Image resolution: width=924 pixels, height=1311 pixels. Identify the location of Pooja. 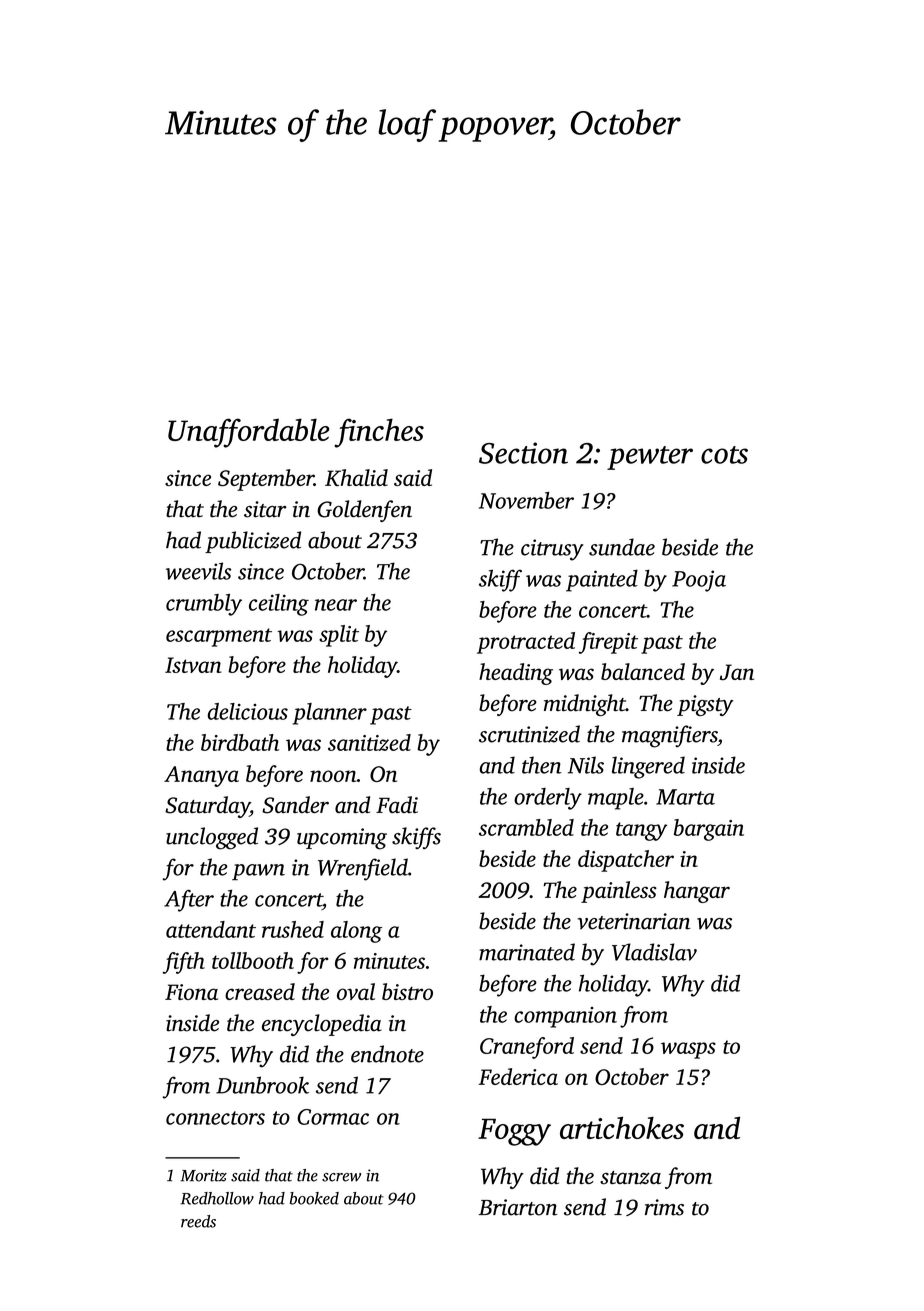
(699, 581).
